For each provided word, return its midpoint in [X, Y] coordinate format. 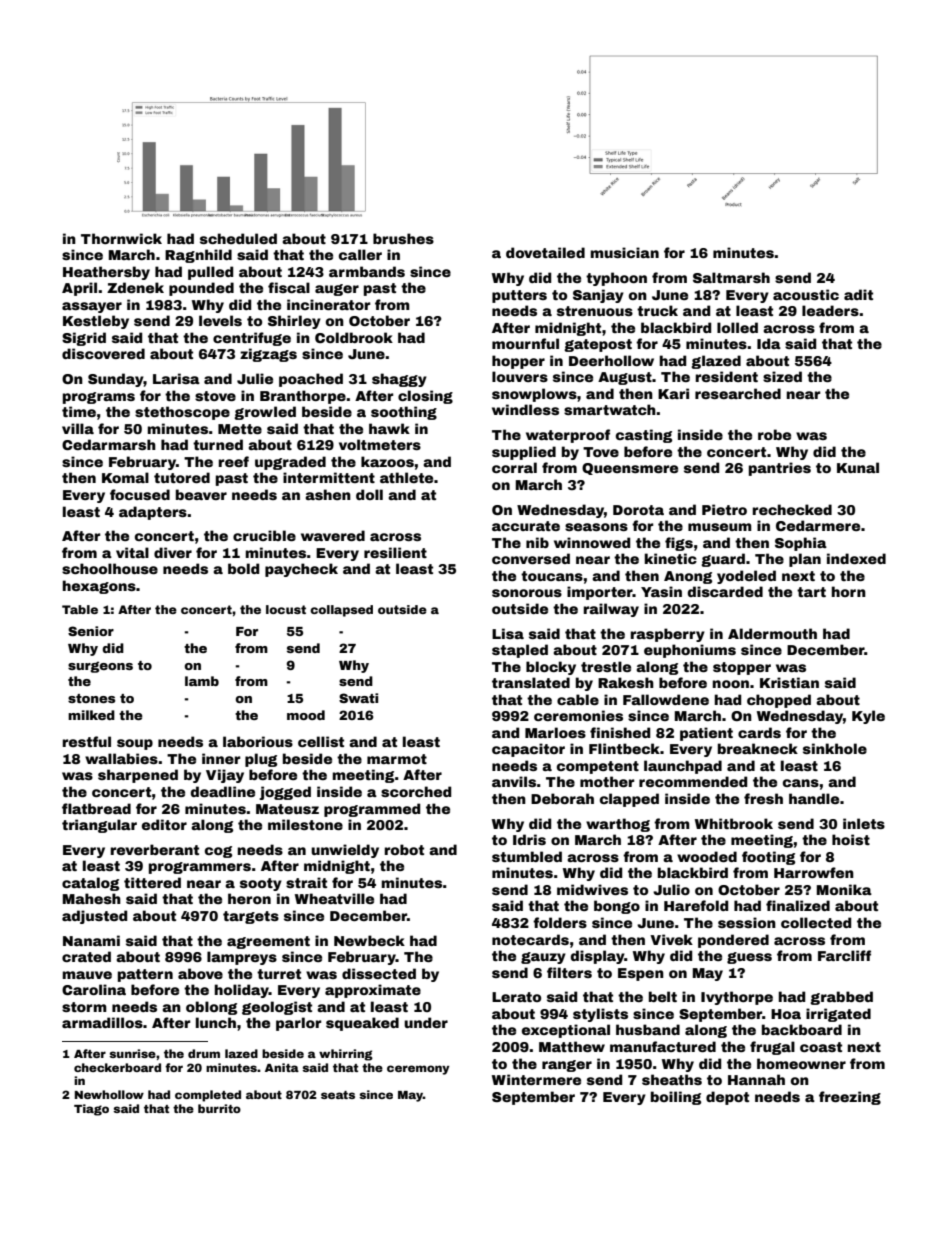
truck [657, 310]
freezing [850, 1098]
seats [338, 1095]
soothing [404, 413]
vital [132, 552]
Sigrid [84, 339]
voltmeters [380, 444]
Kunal [858, 467]
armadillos [102, 1022]
